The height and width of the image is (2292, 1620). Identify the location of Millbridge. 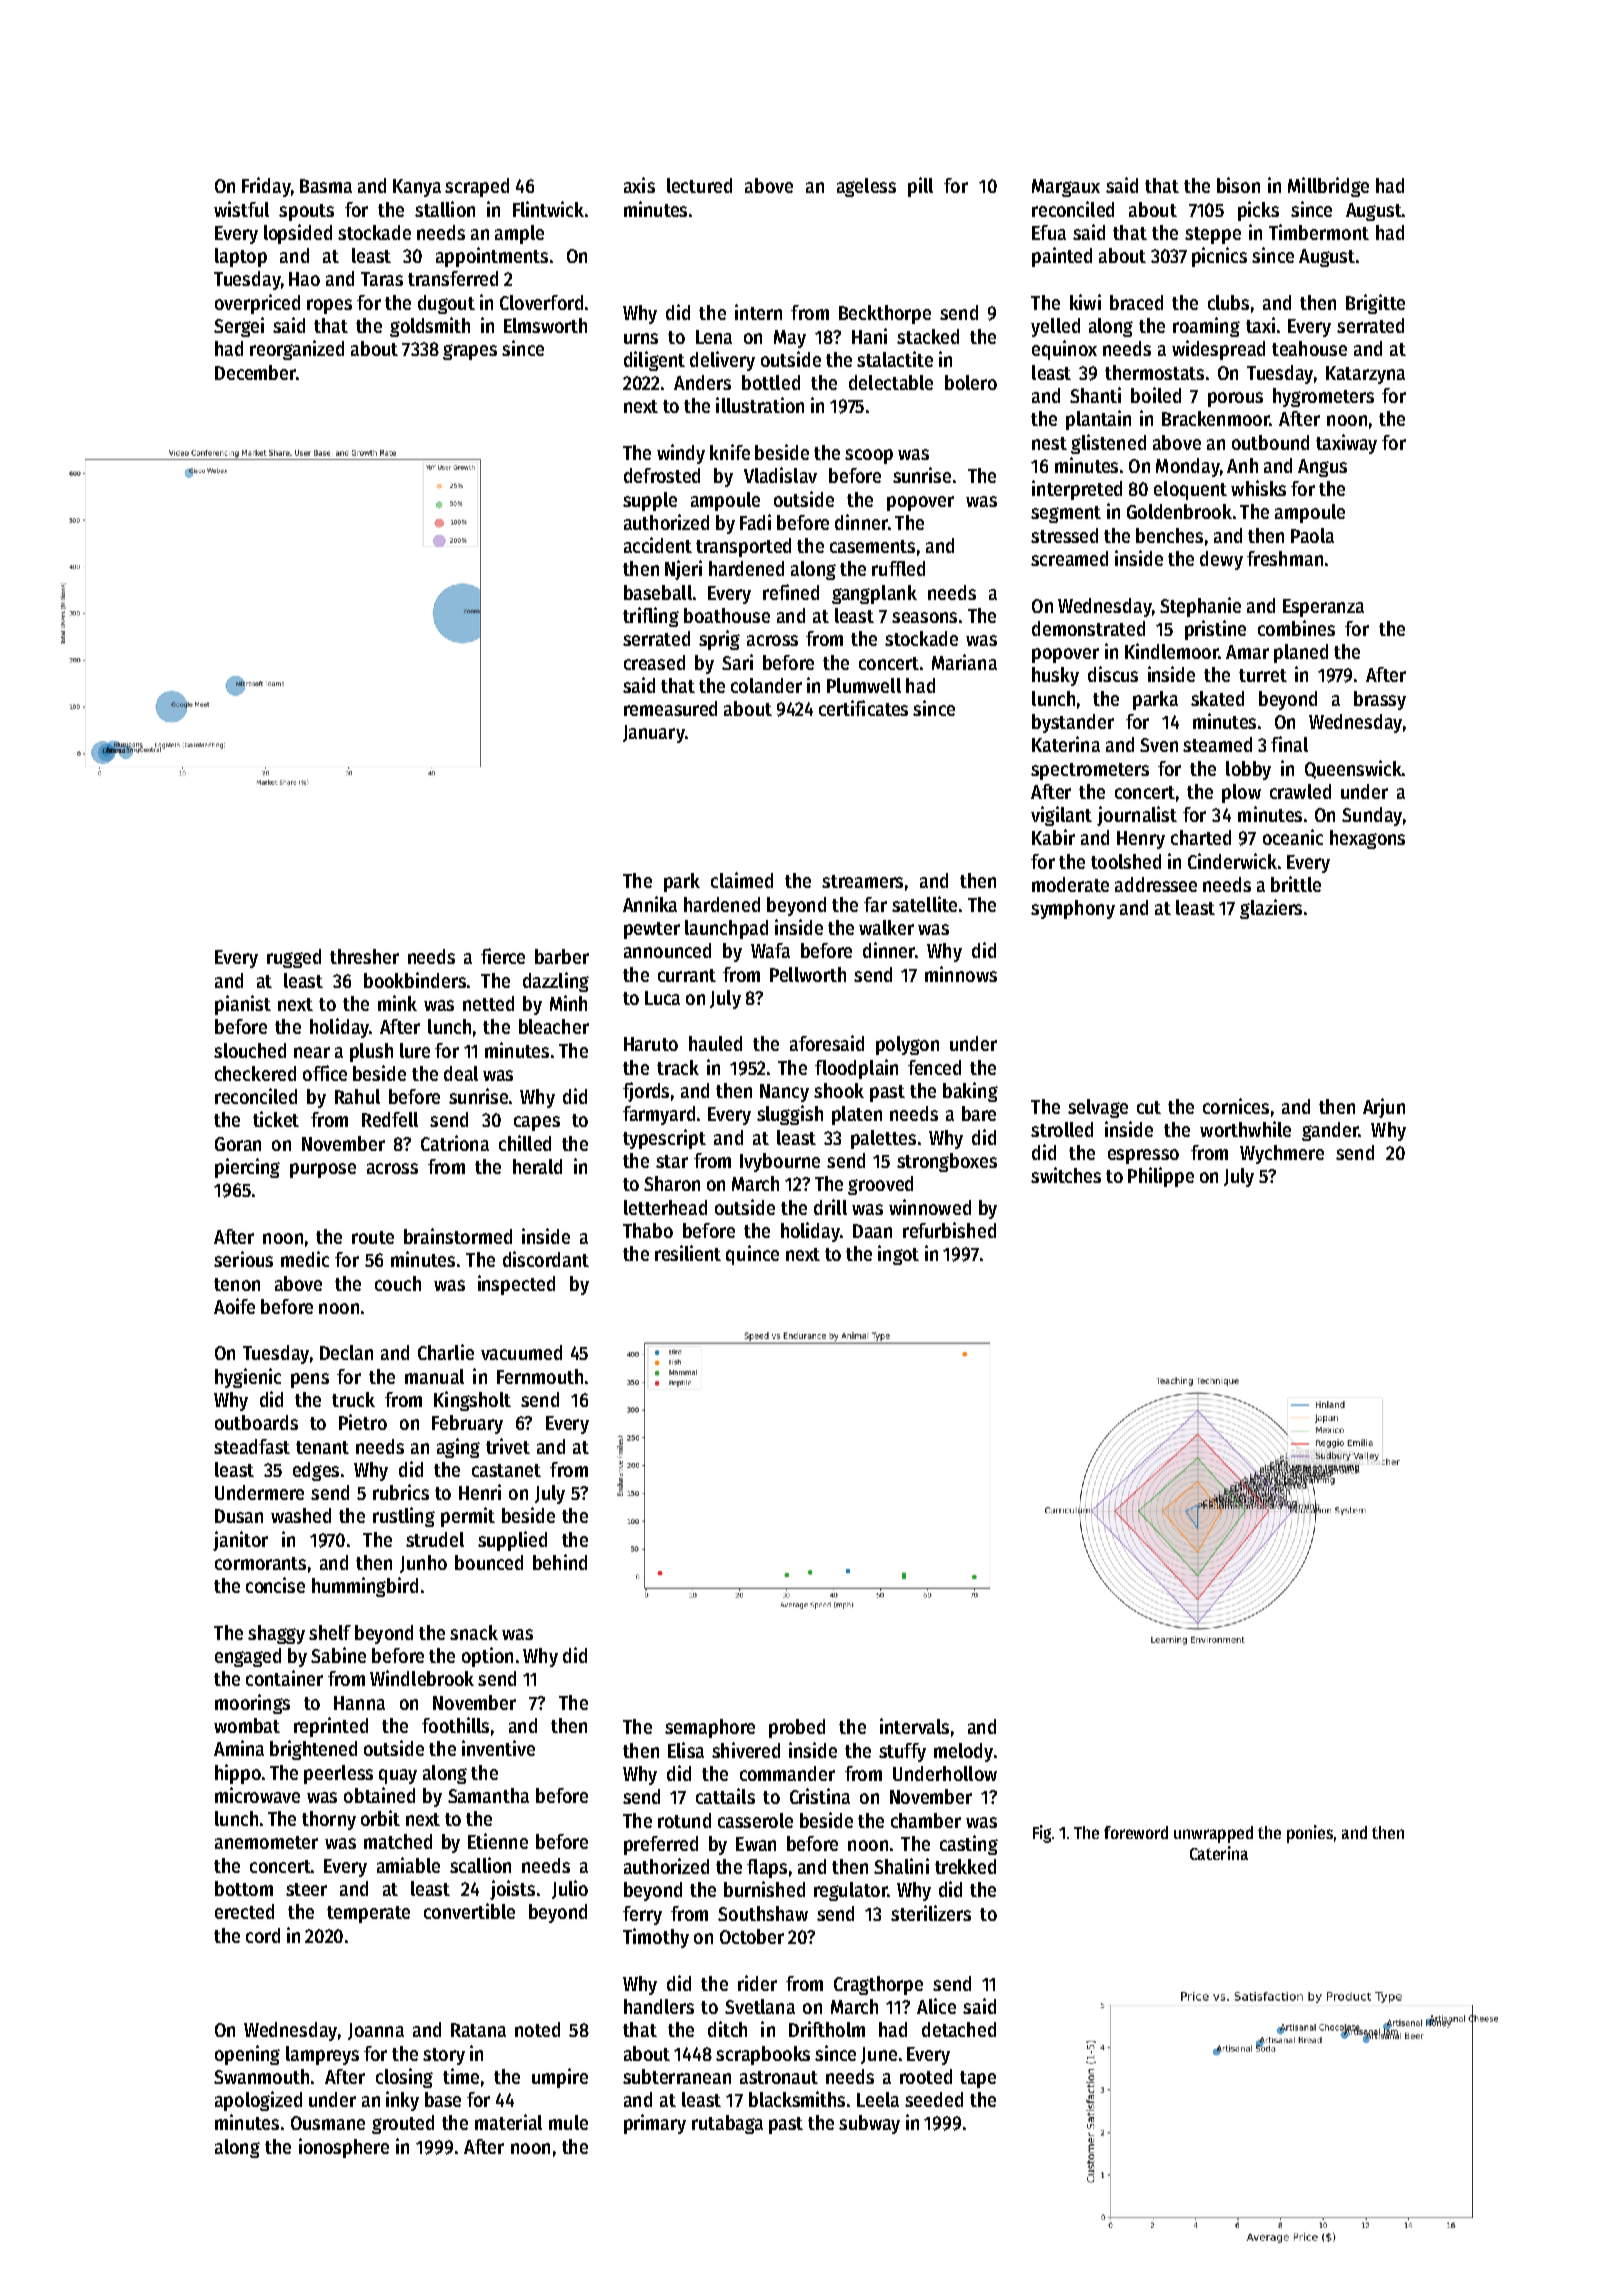
(1328, 187).
